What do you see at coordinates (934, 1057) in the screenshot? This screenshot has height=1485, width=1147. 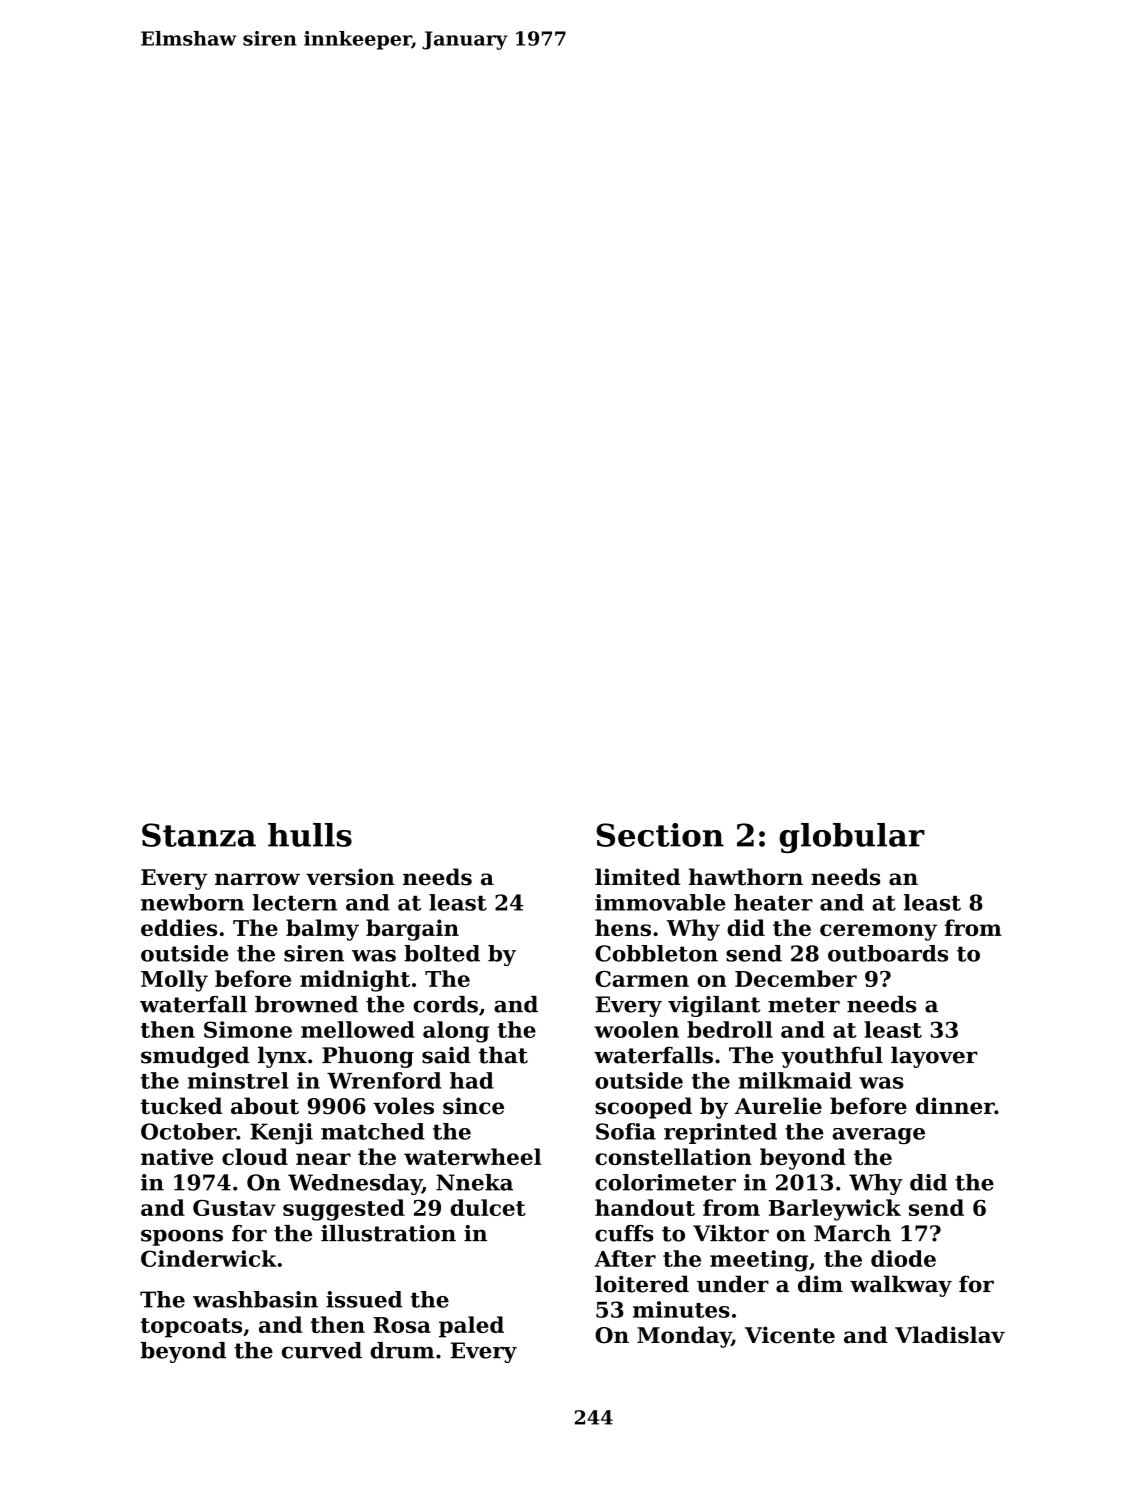 I see `layover` at bounding box center [934, 1057].
